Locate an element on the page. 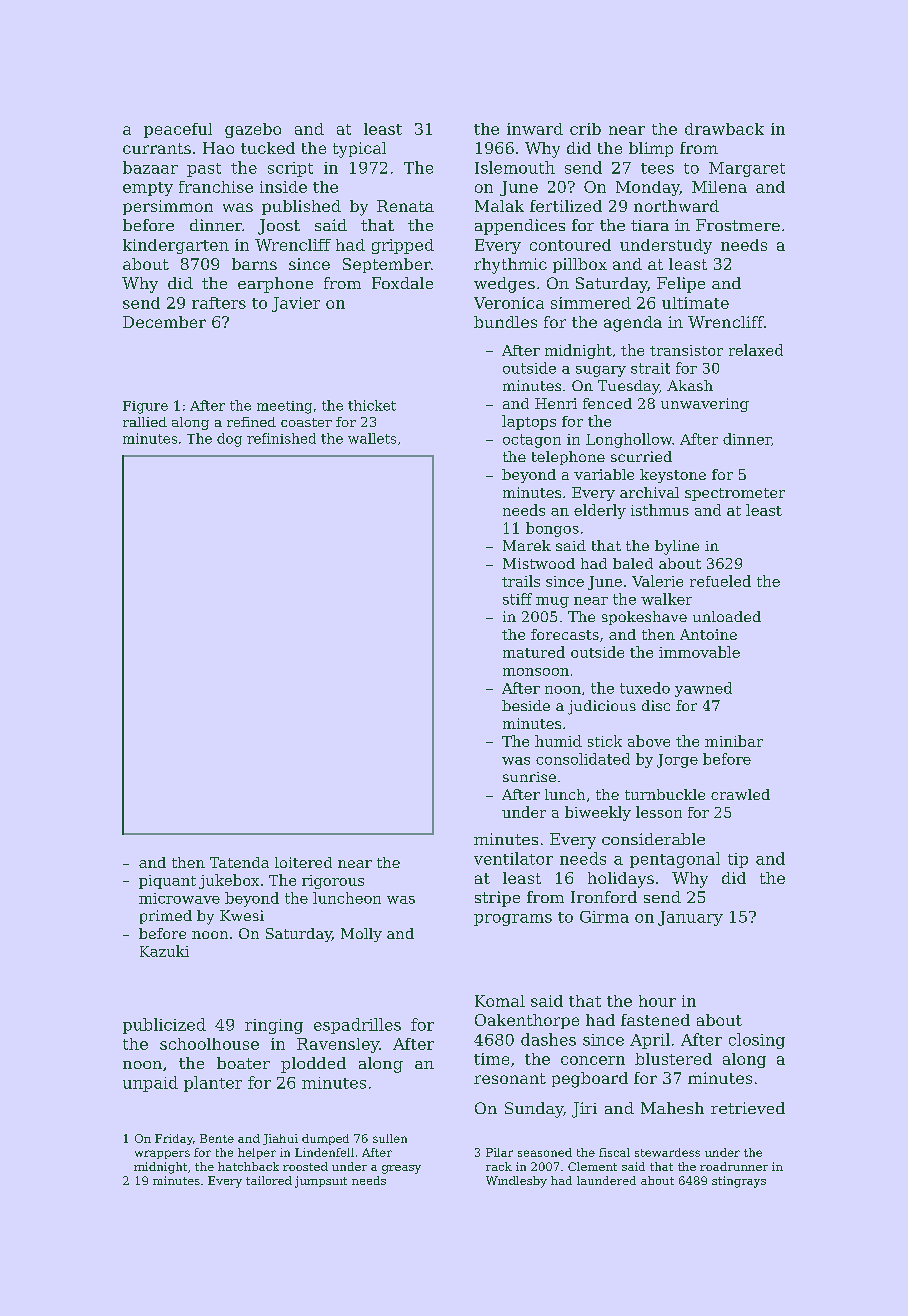 The height and width of the document is (1316, 908). Tatenda is located at coordinates (239, 862).
